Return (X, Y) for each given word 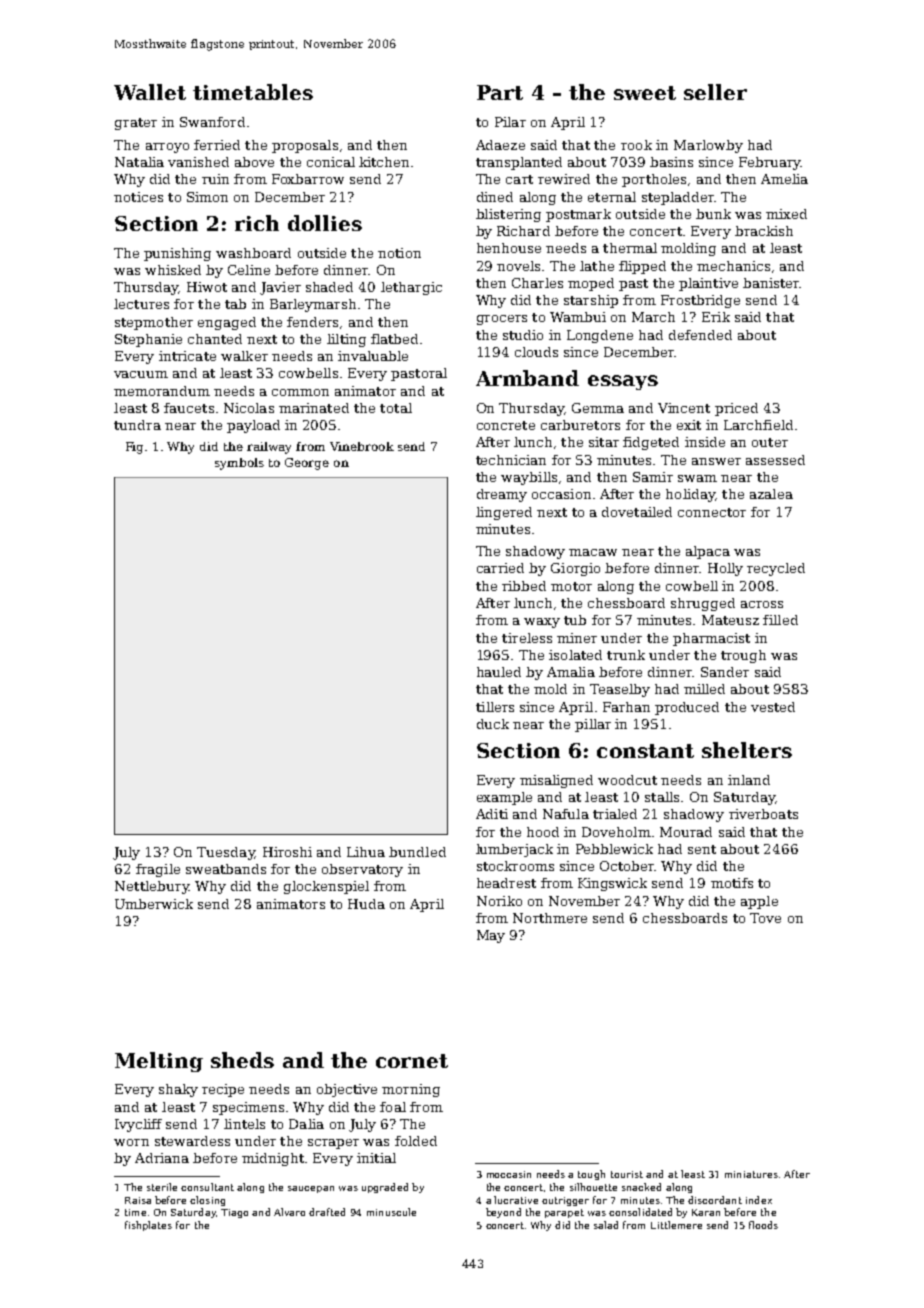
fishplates (148, 1226)
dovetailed (637, 512)
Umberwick (154, 904)
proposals (305, 146)
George (307, 464)
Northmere (550, 918)
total (396, 408)
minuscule (391, 1212)
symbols (239, 464)
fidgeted (651, 443)
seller (715, 92)
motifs (732, 883)
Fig (136, 448)
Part (500, 92)
